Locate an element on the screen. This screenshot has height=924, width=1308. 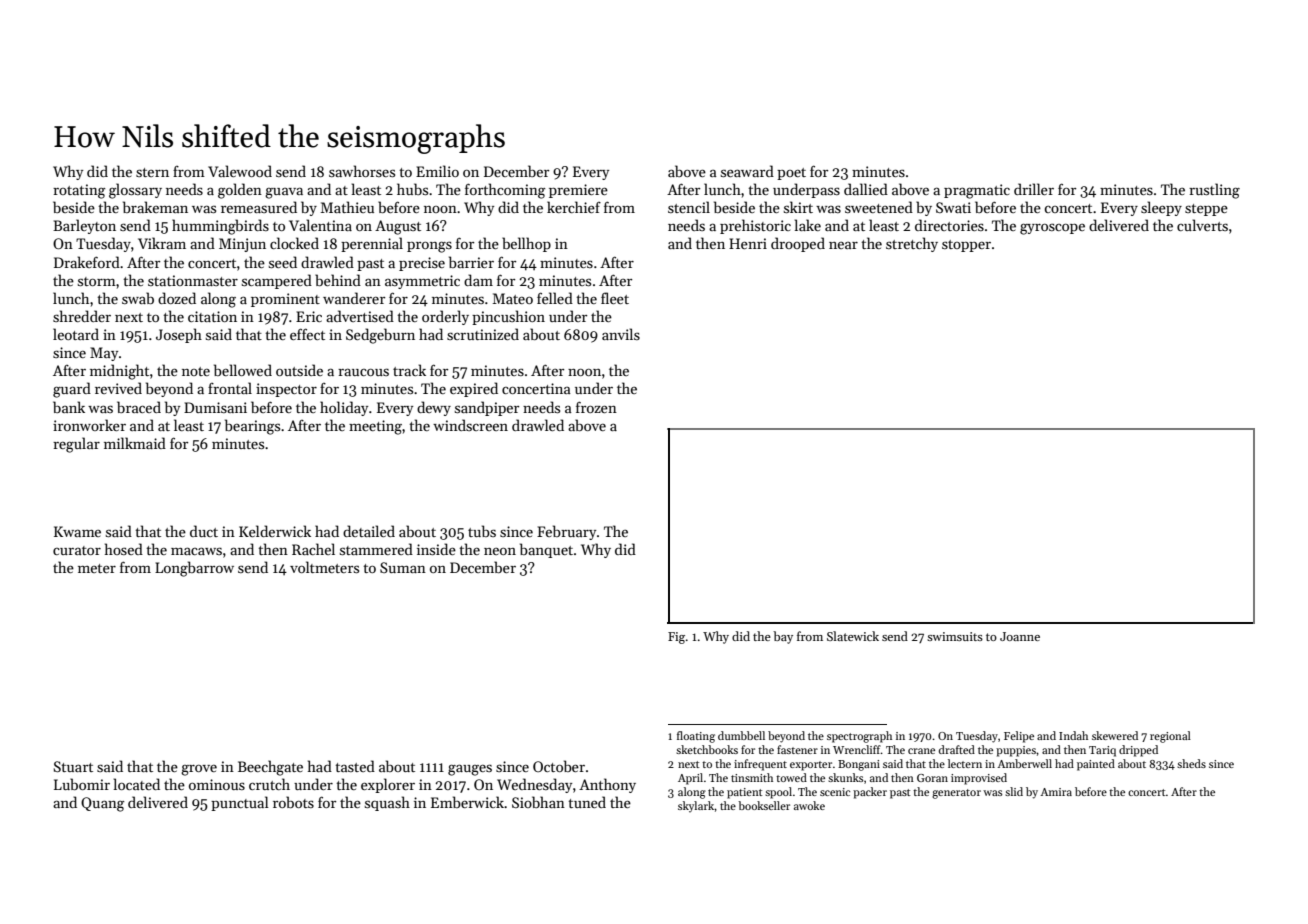
rustling is located at coordinates (1214, 191).
